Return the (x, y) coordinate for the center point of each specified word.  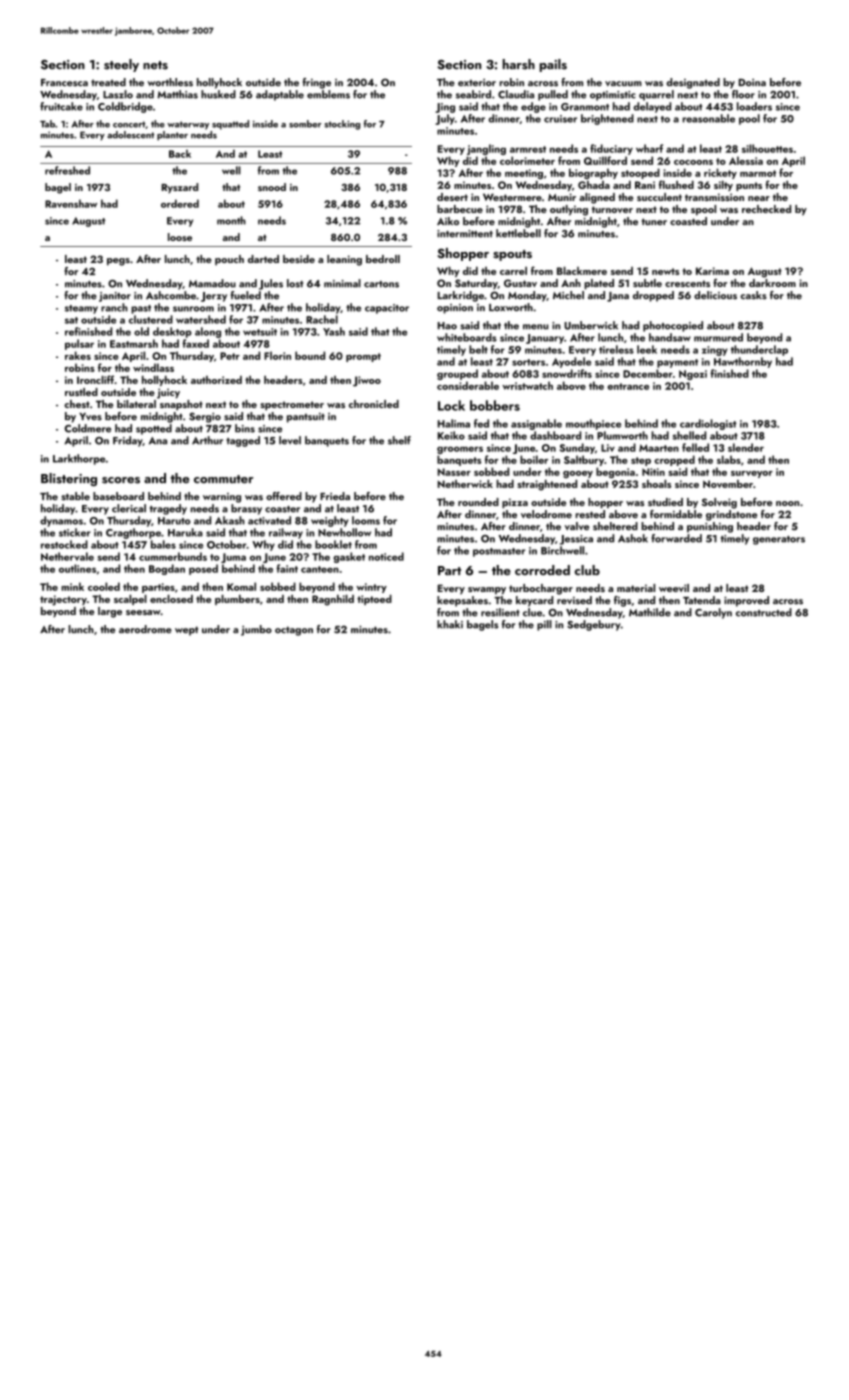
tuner (654, 221)
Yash (334, 331)
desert (452, 197)
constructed (764, 612)
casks (753, 295)
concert (129, 124)
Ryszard (180, 188)
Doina (752, 82)
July (445, 119)
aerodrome (145, 629)
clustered (151, 319)
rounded (478, 502)
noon (787, 503)
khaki (450, 624)
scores (121, 480)
